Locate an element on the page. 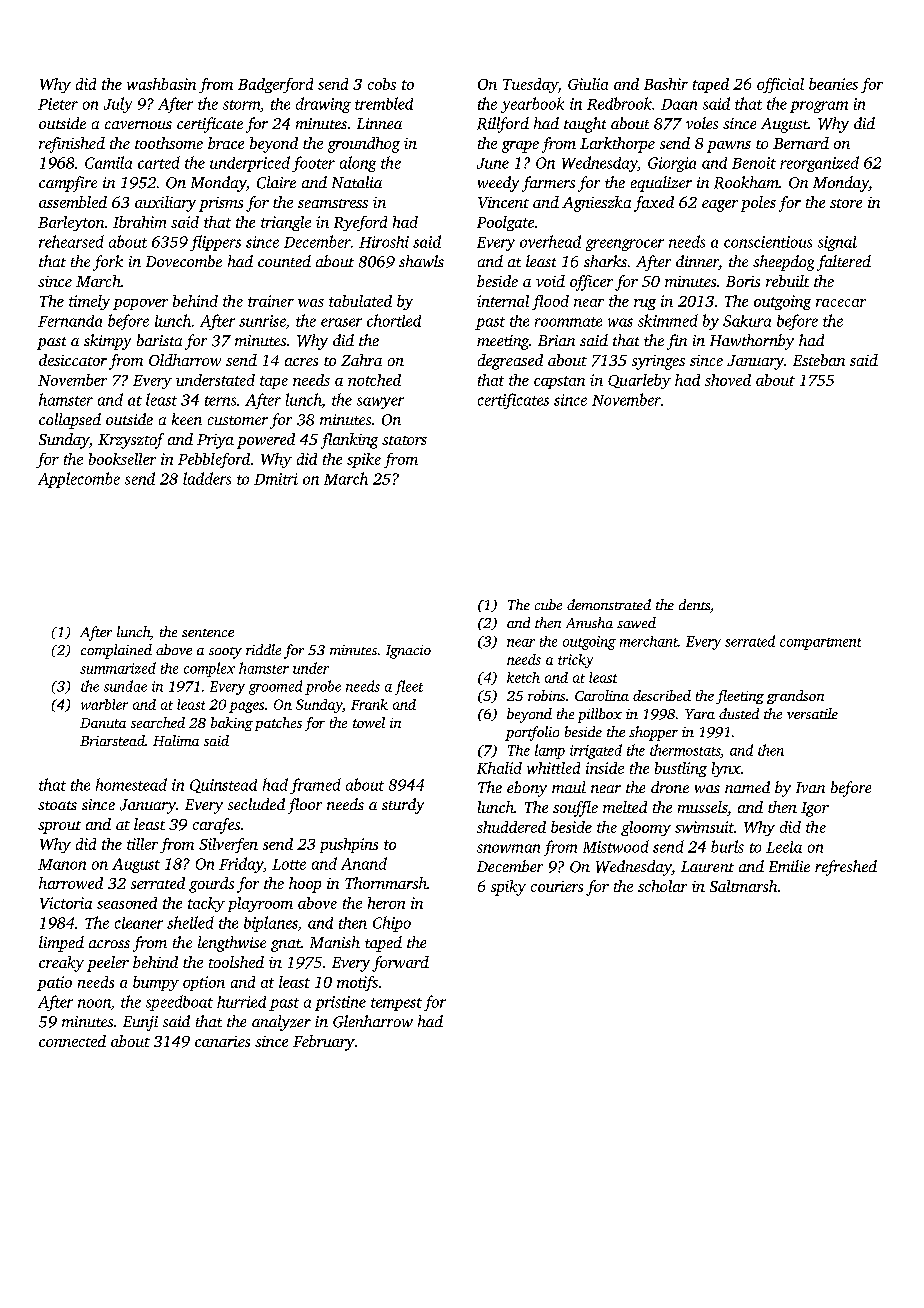 This page has width=924, height=1308. fork is located at coordinates (108, 263).
